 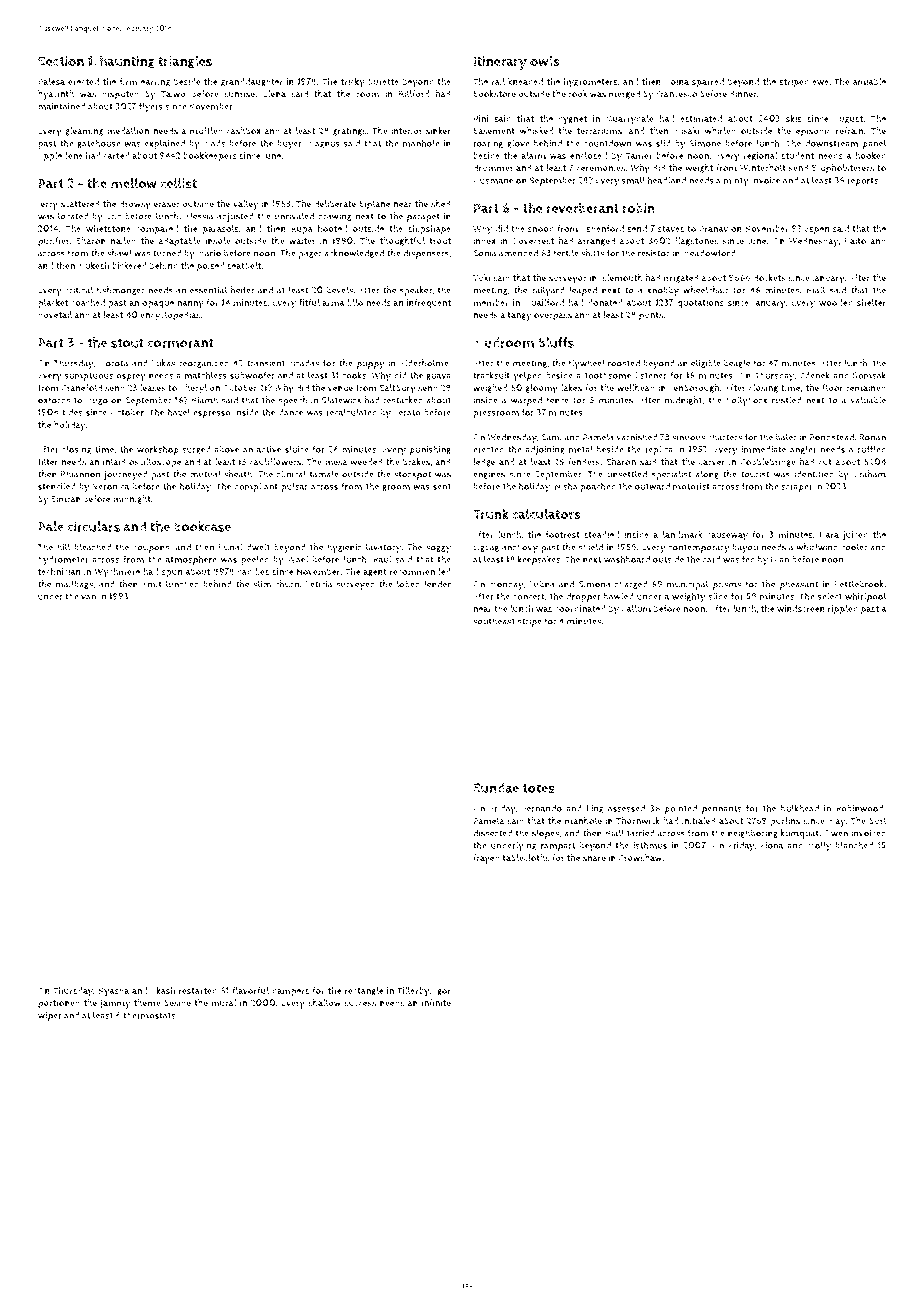 I want to click on tangy, so click(x=519, y=316).
